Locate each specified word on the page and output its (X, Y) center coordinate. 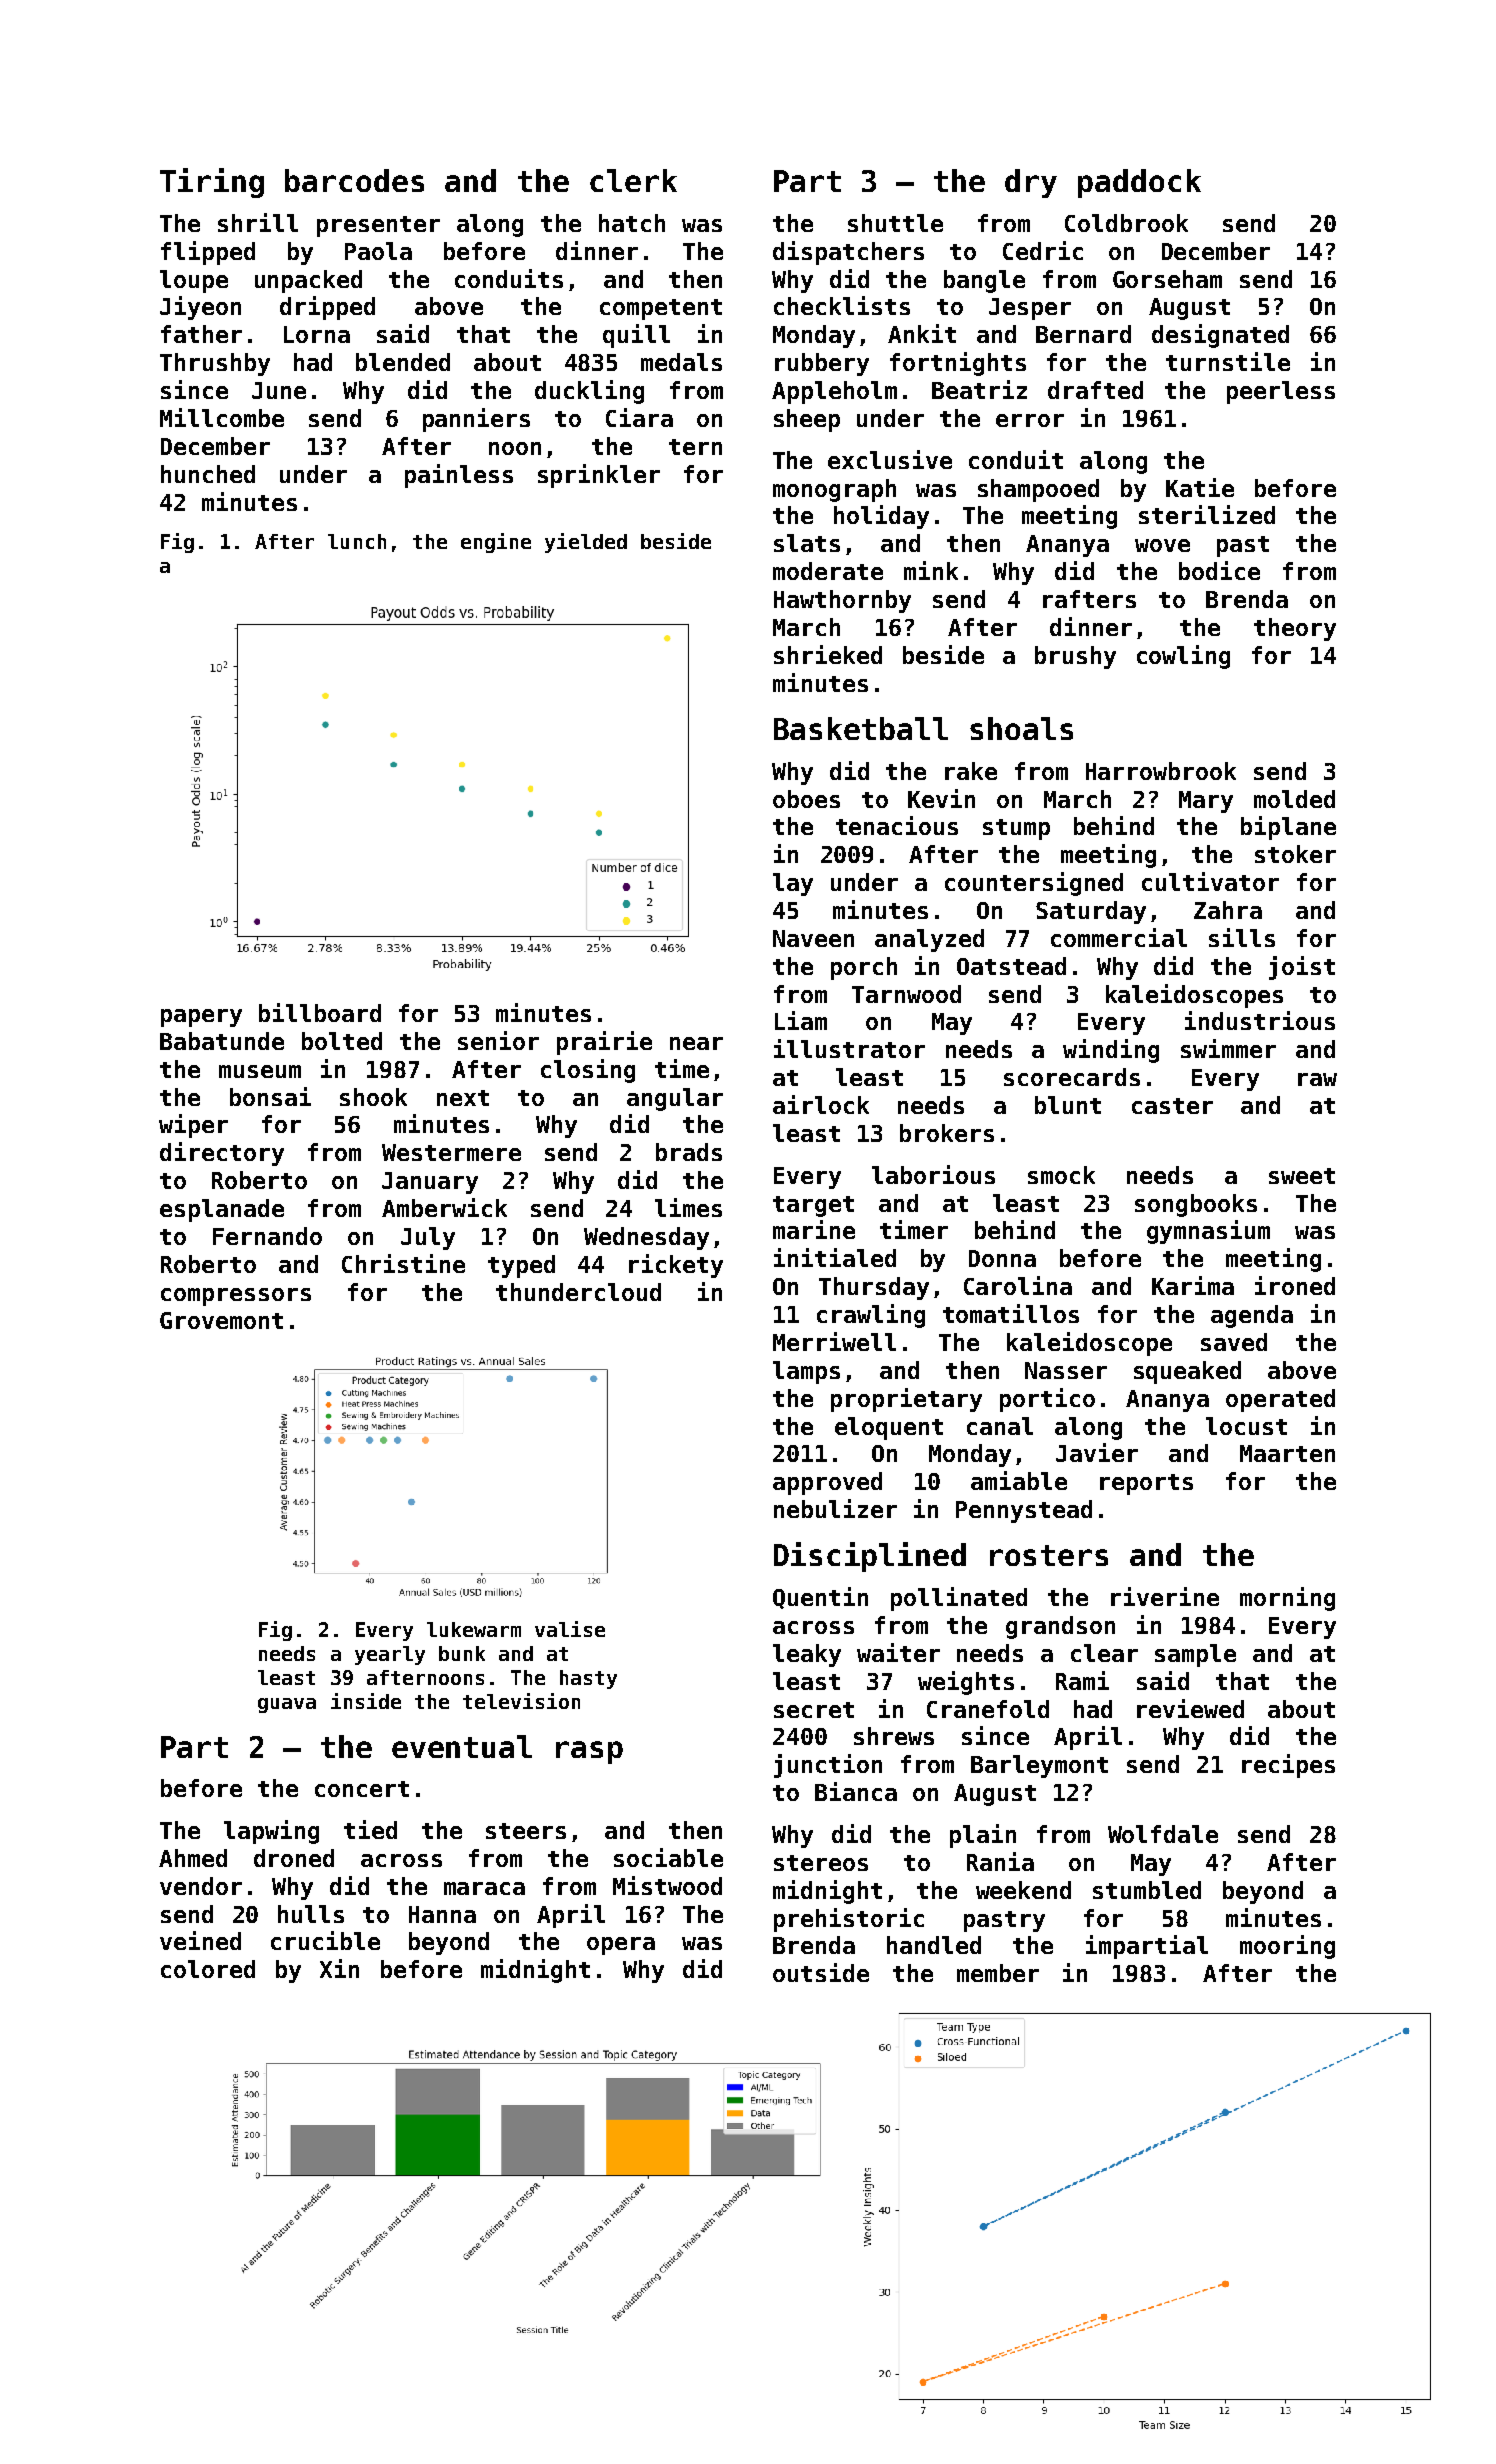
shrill (258, 222)
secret (814, 1710)
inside (366, 1701)
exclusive (890, 459)
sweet (1302, 1176)
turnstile (1228, 361)
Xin (339, 1968)
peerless (1281, 392)
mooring (1287, 1947)
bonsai (270, 1096)
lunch (357, 541)
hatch (632, 223)
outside (821, 1972)
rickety (676, 1266)
